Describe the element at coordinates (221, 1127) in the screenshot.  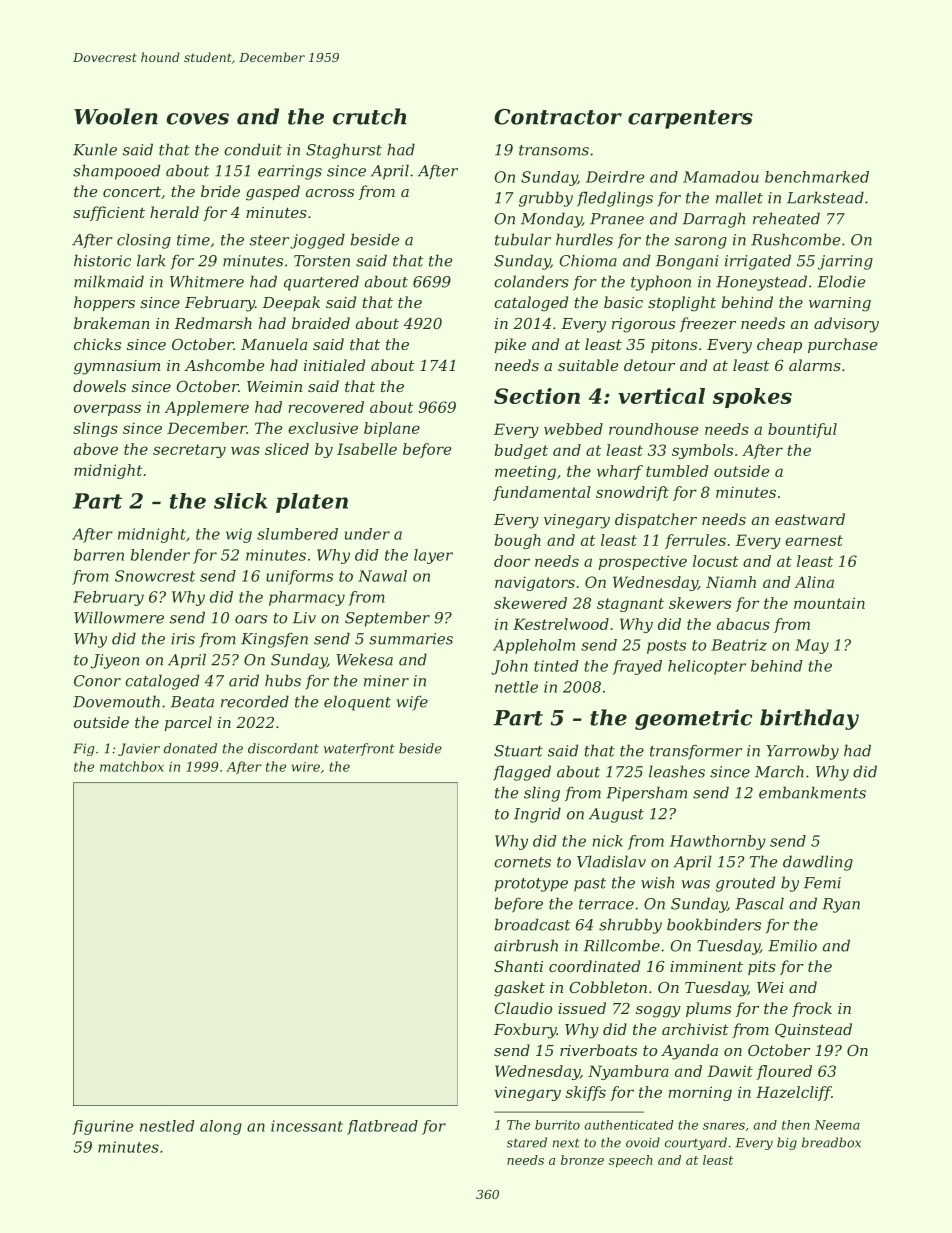
I see `along` at that location.
